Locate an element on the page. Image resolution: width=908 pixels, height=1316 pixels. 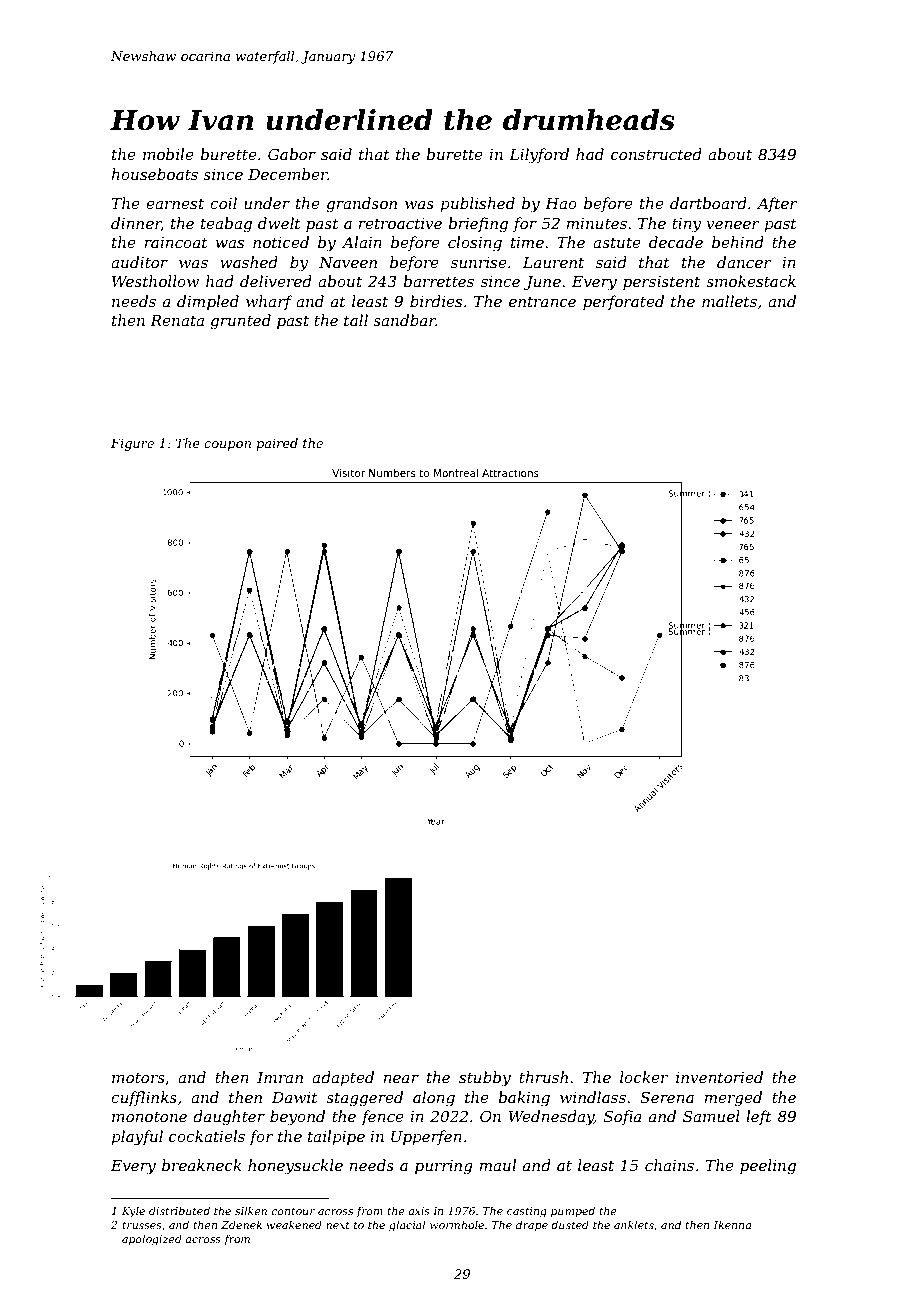
paired is located at coordinates (277, 444).
